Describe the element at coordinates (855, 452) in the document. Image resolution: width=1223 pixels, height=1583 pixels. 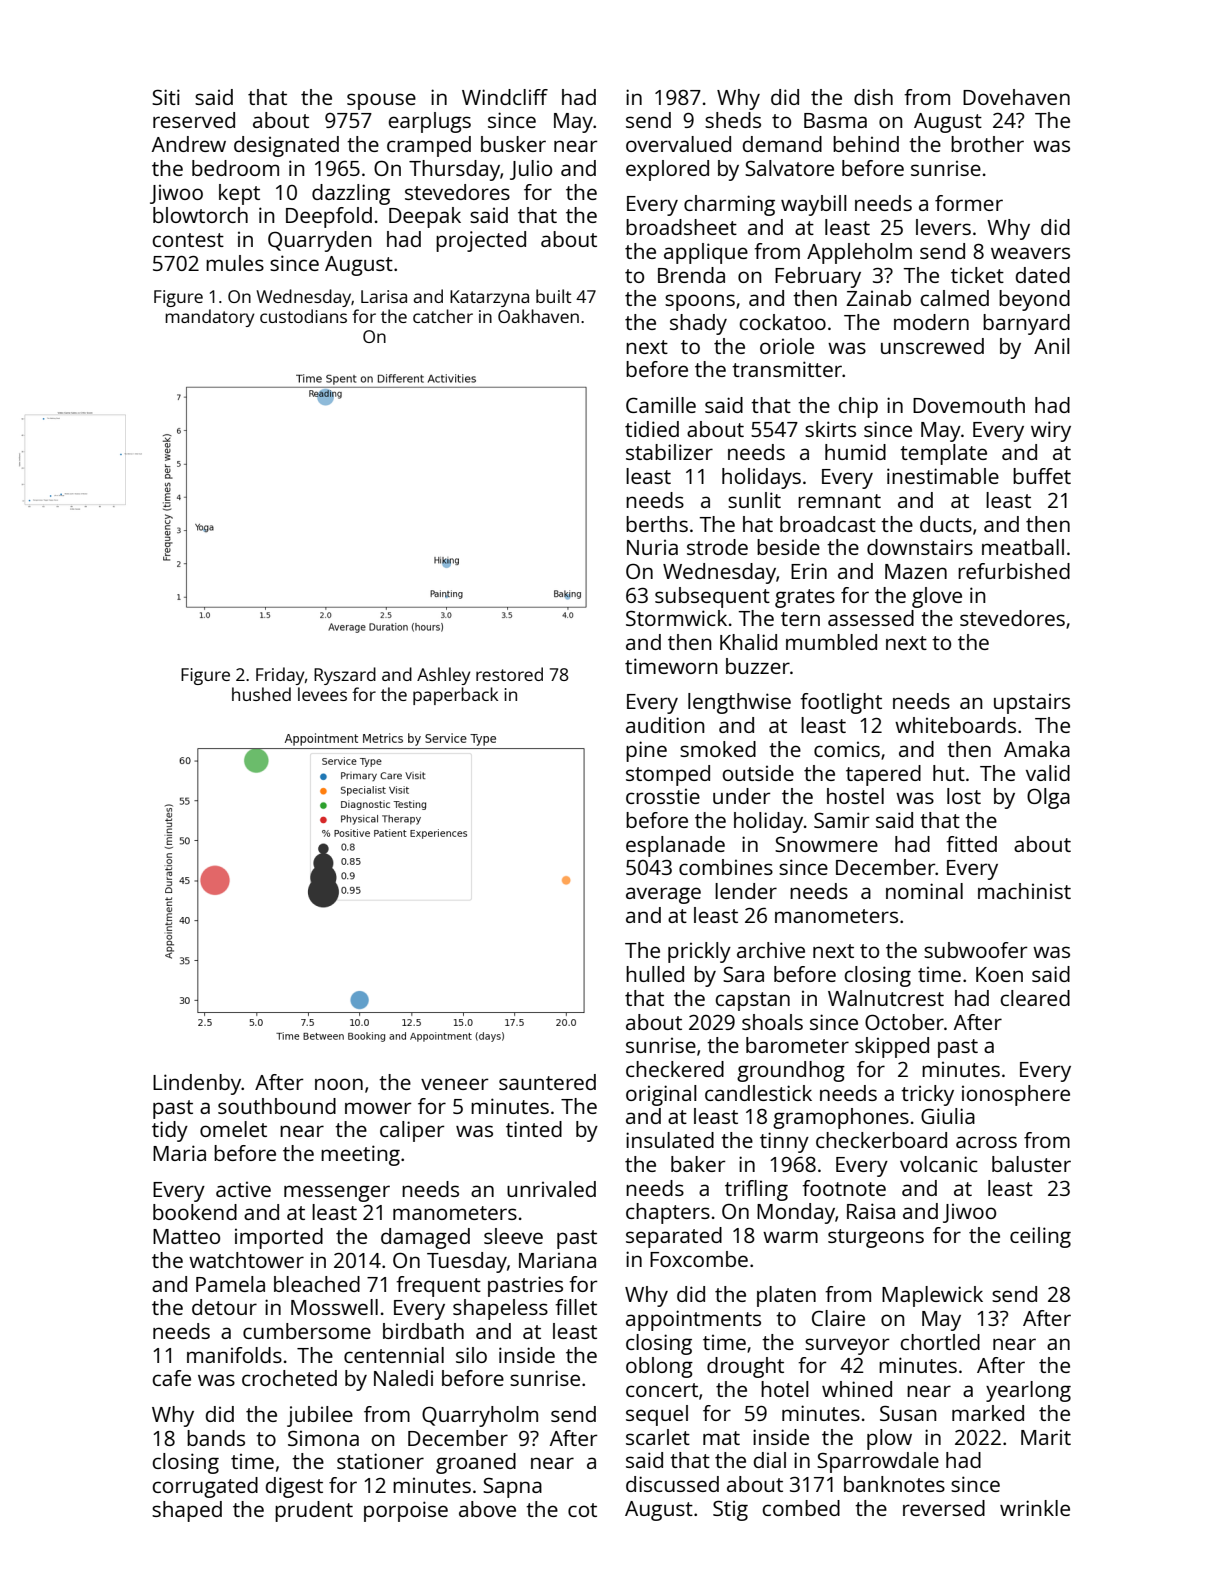
I see `humid` at that location.
